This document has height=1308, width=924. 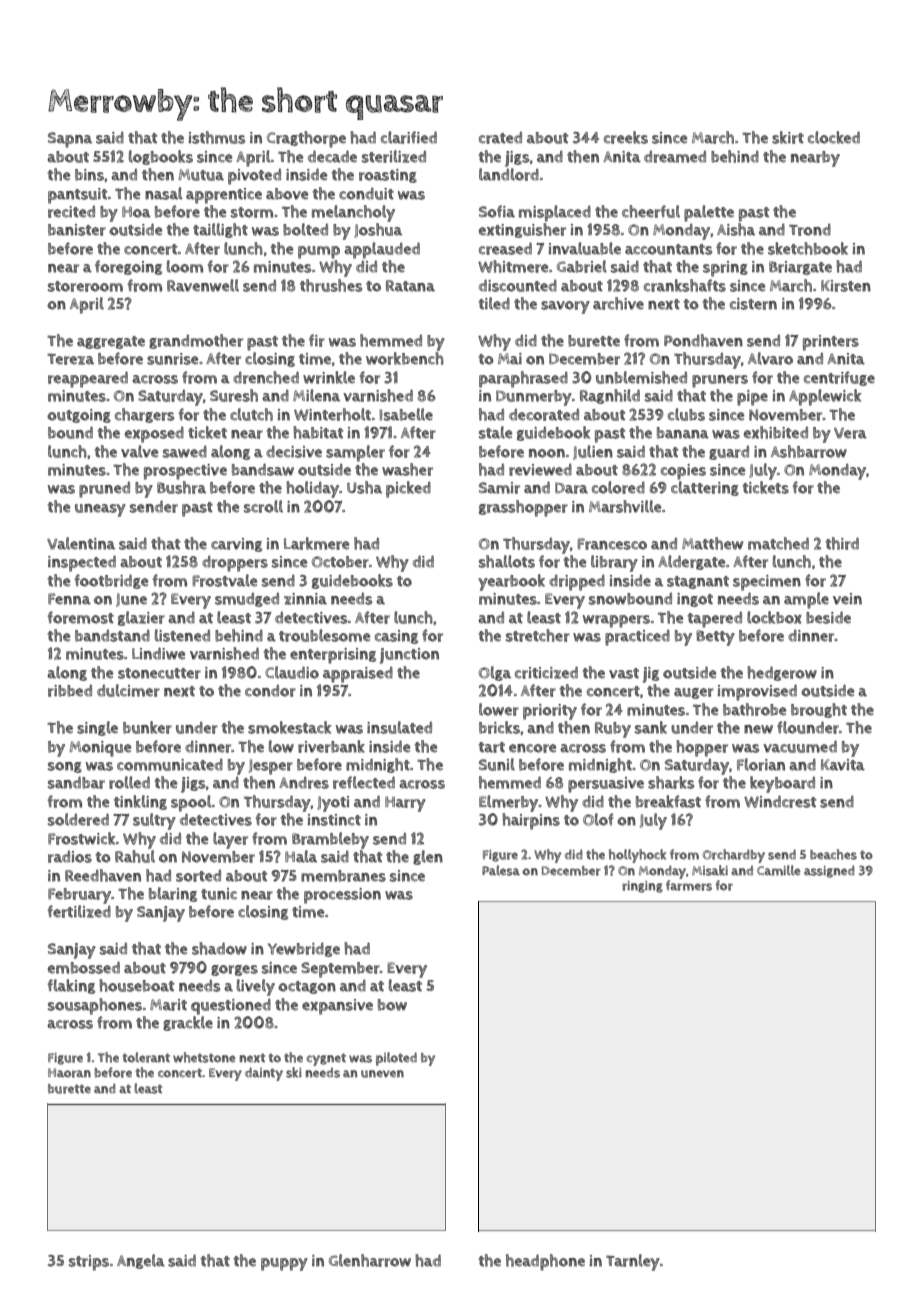 What do you see at coordinates (69, 599) in the document?
I see `Fenna` at bounding box center [69, 599].
